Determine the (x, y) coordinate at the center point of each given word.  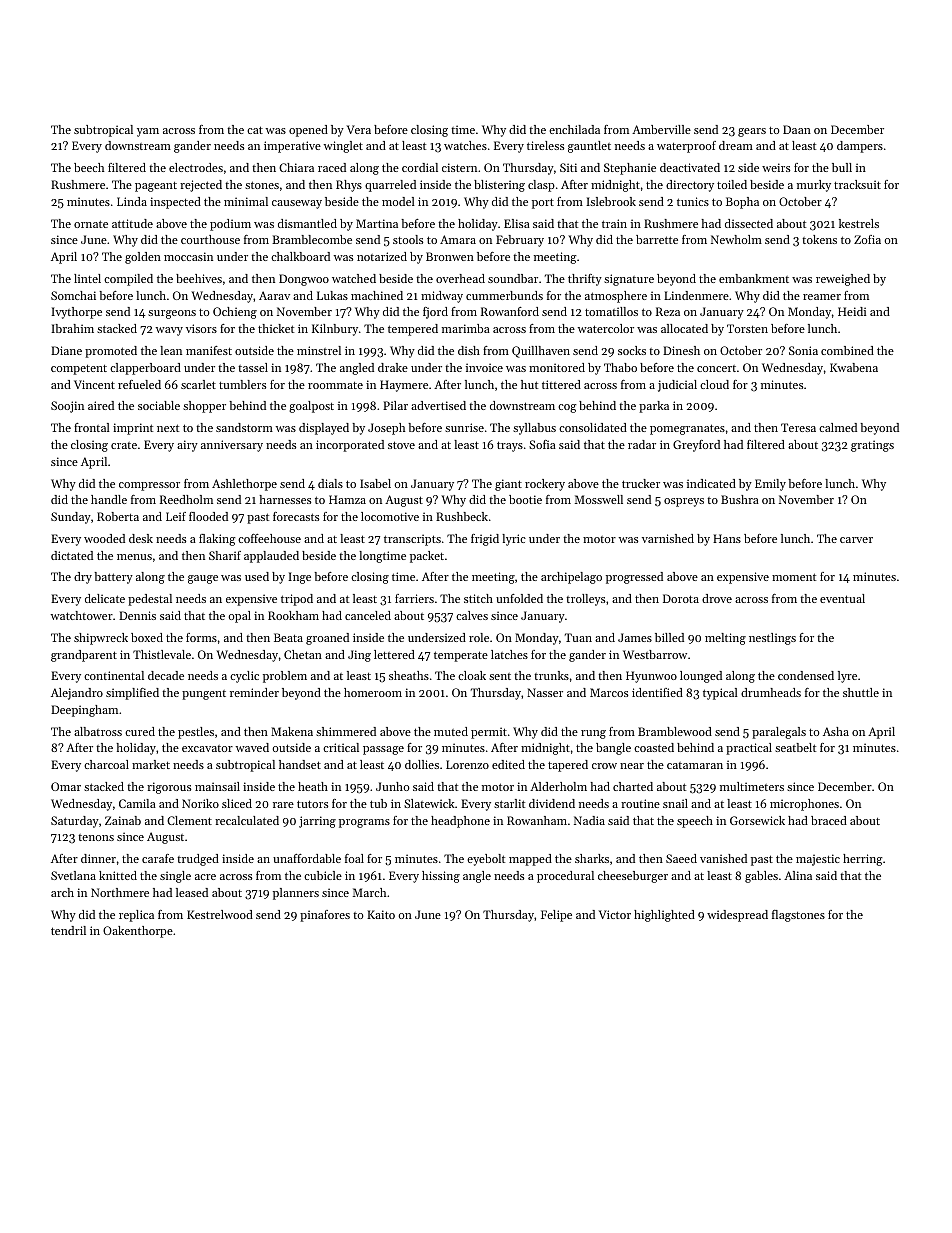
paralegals (779, 733)
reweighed (843, 280)
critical (341, 747)
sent (500, 676)
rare (283, 805)
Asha (836, 731)
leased (192, 892)
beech (89, 167)
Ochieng (235, 313)
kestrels (859, 223)
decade (166, 675)
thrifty (585, 280)
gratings (872, 446)
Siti (568, 167)
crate (124, 445)
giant (508, 485)
